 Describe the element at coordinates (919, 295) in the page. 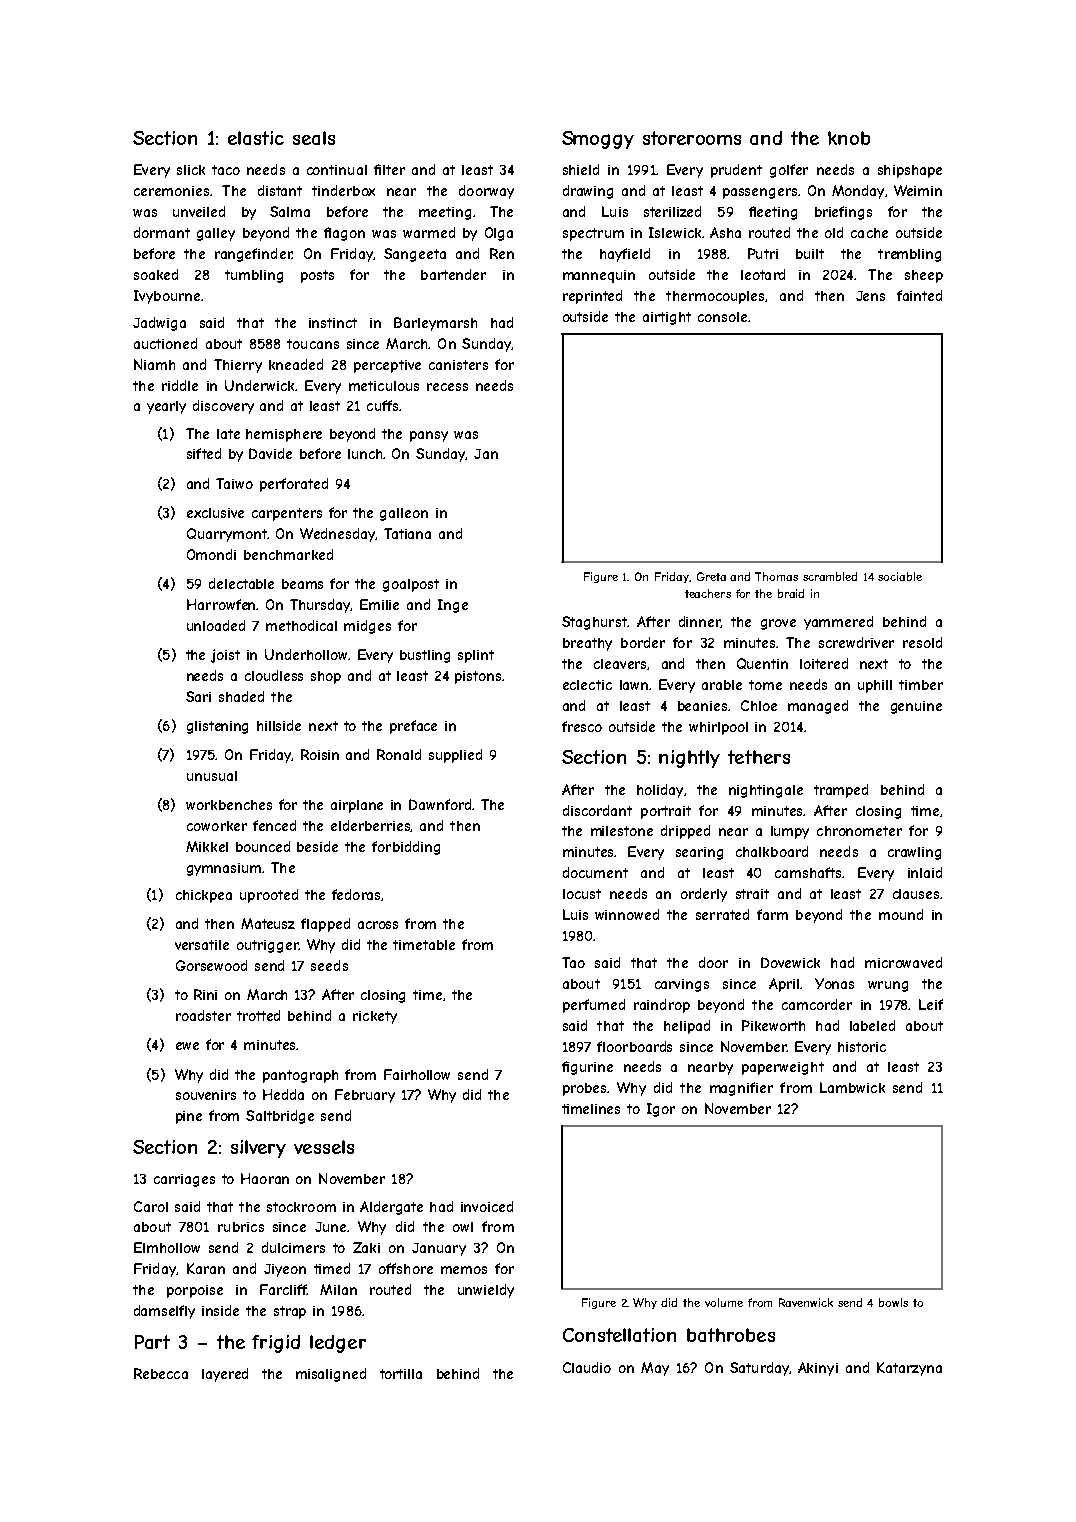

I see `fainted` at that location.
